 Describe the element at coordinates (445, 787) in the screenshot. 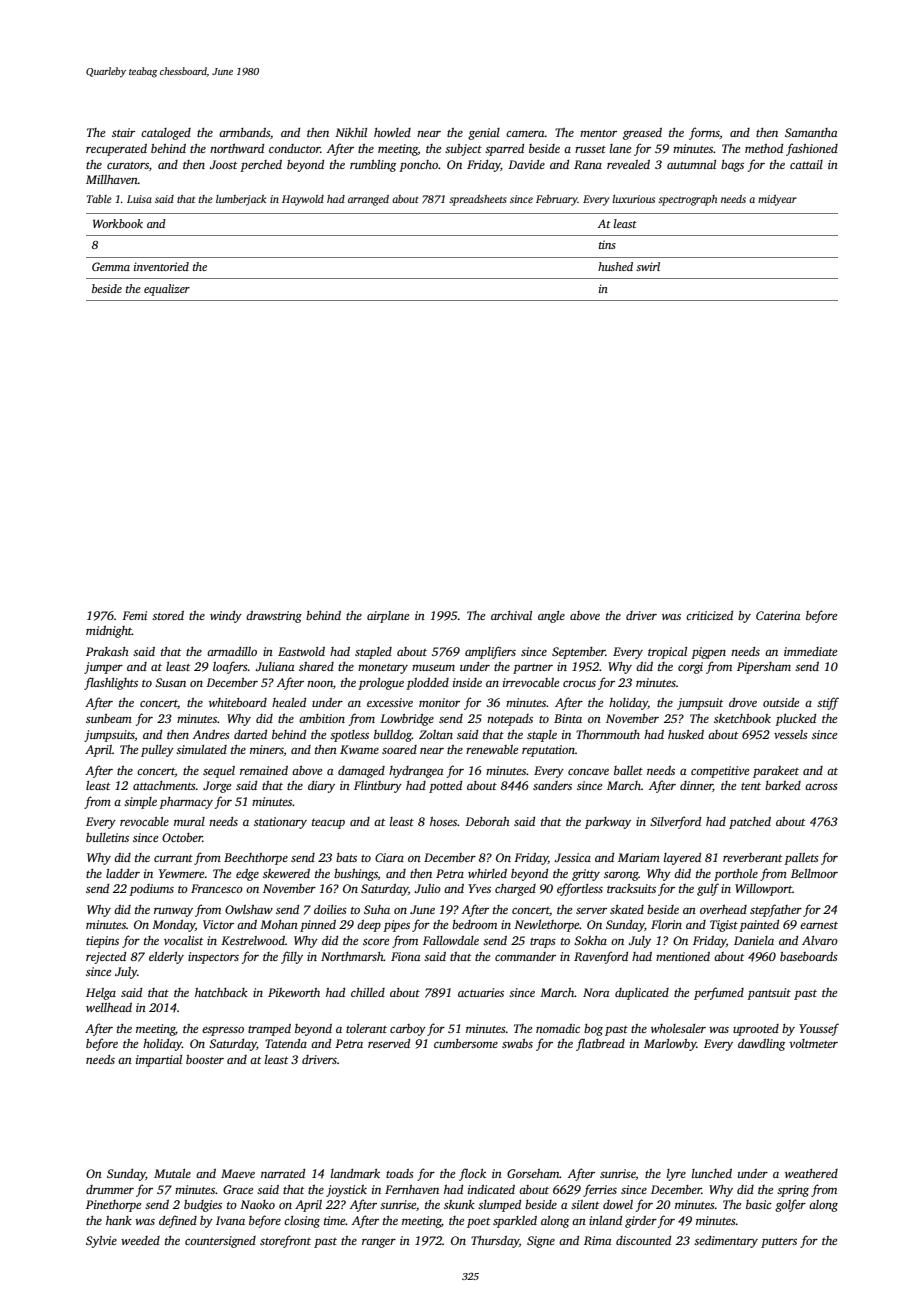

I see `potted` at that location.
